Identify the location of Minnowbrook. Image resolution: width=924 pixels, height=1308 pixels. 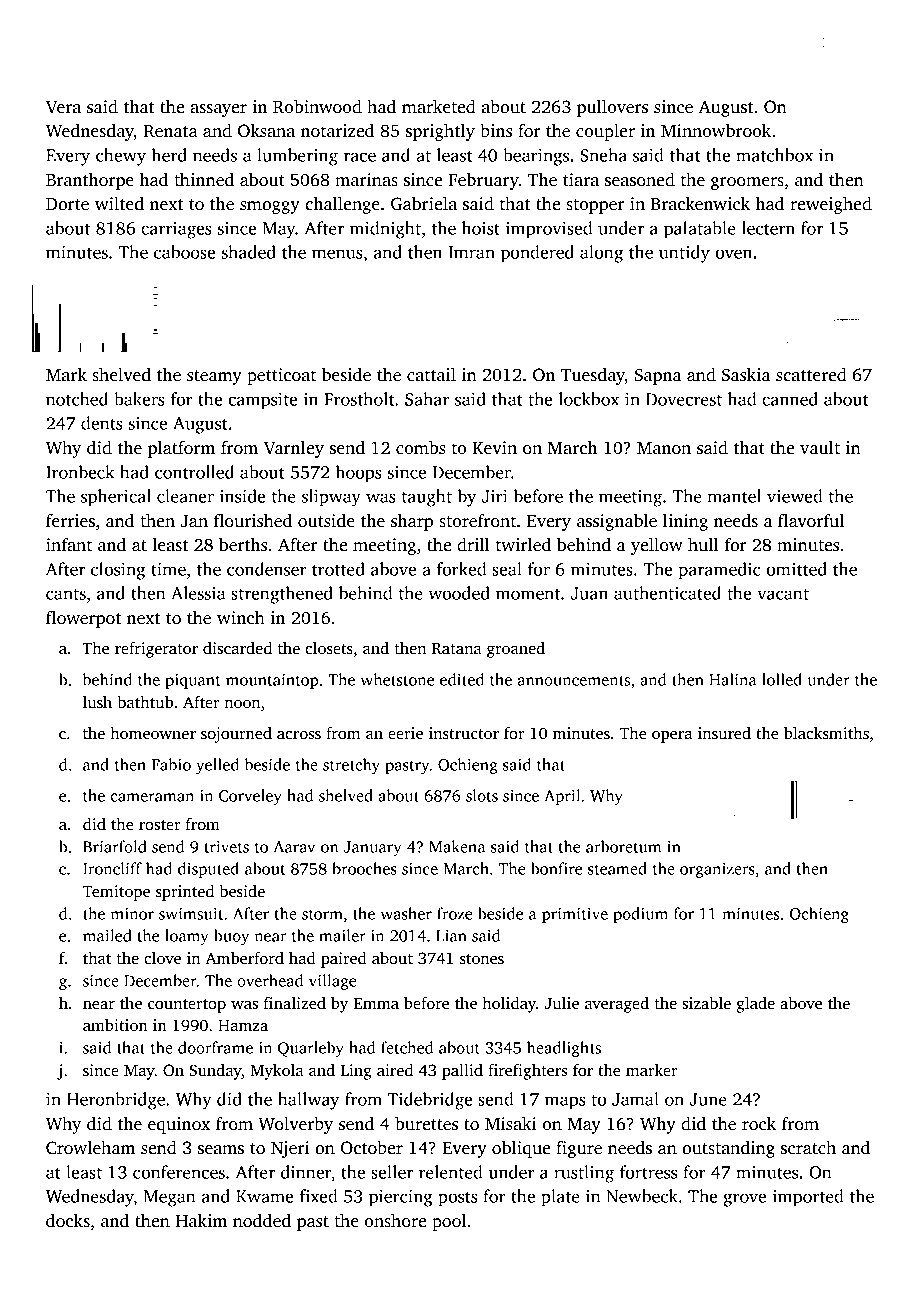
(716, 131).
